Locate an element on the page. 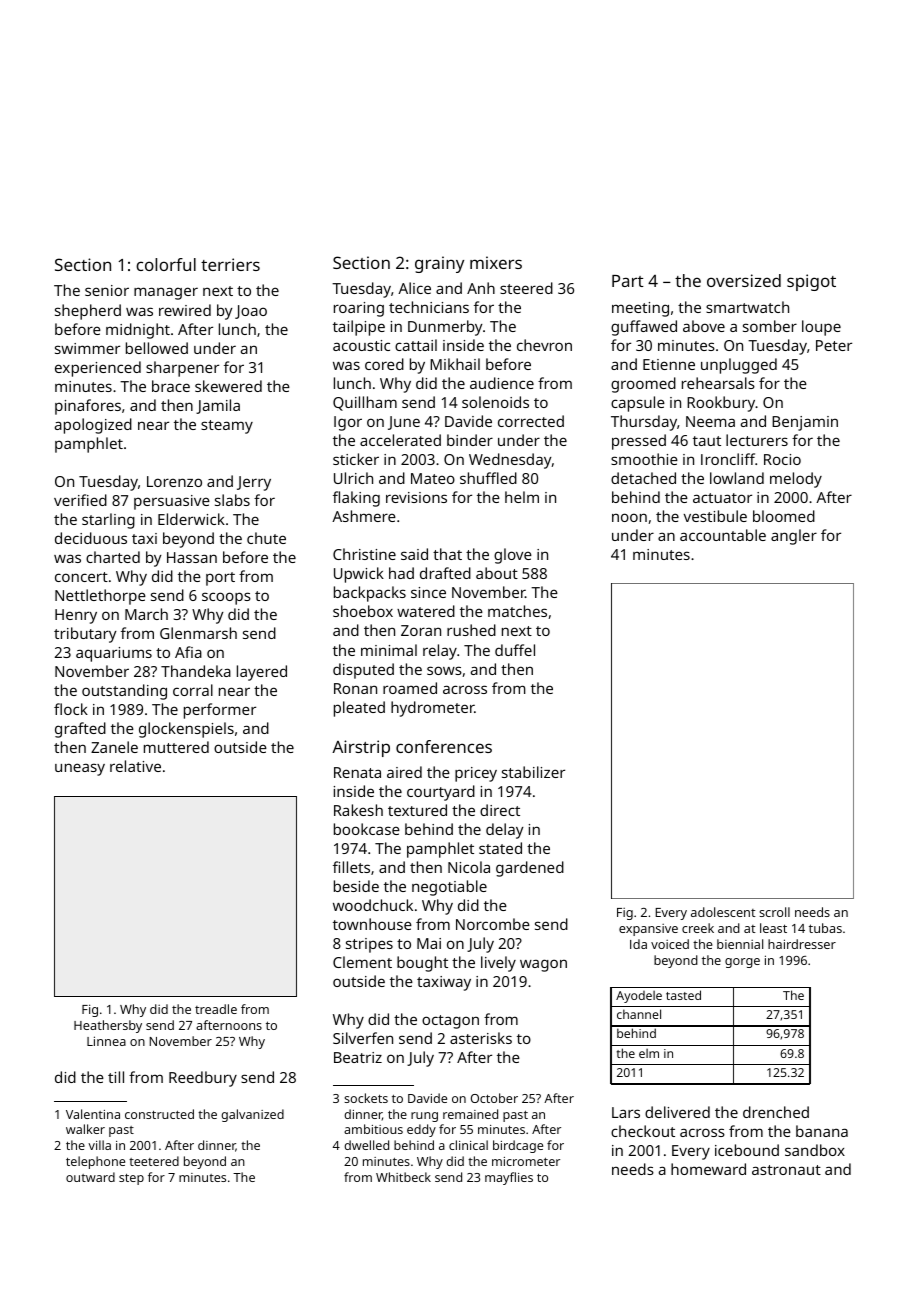 The width and height of the page is (908, 1316). adolescent is located at coordinates (723, 912).
